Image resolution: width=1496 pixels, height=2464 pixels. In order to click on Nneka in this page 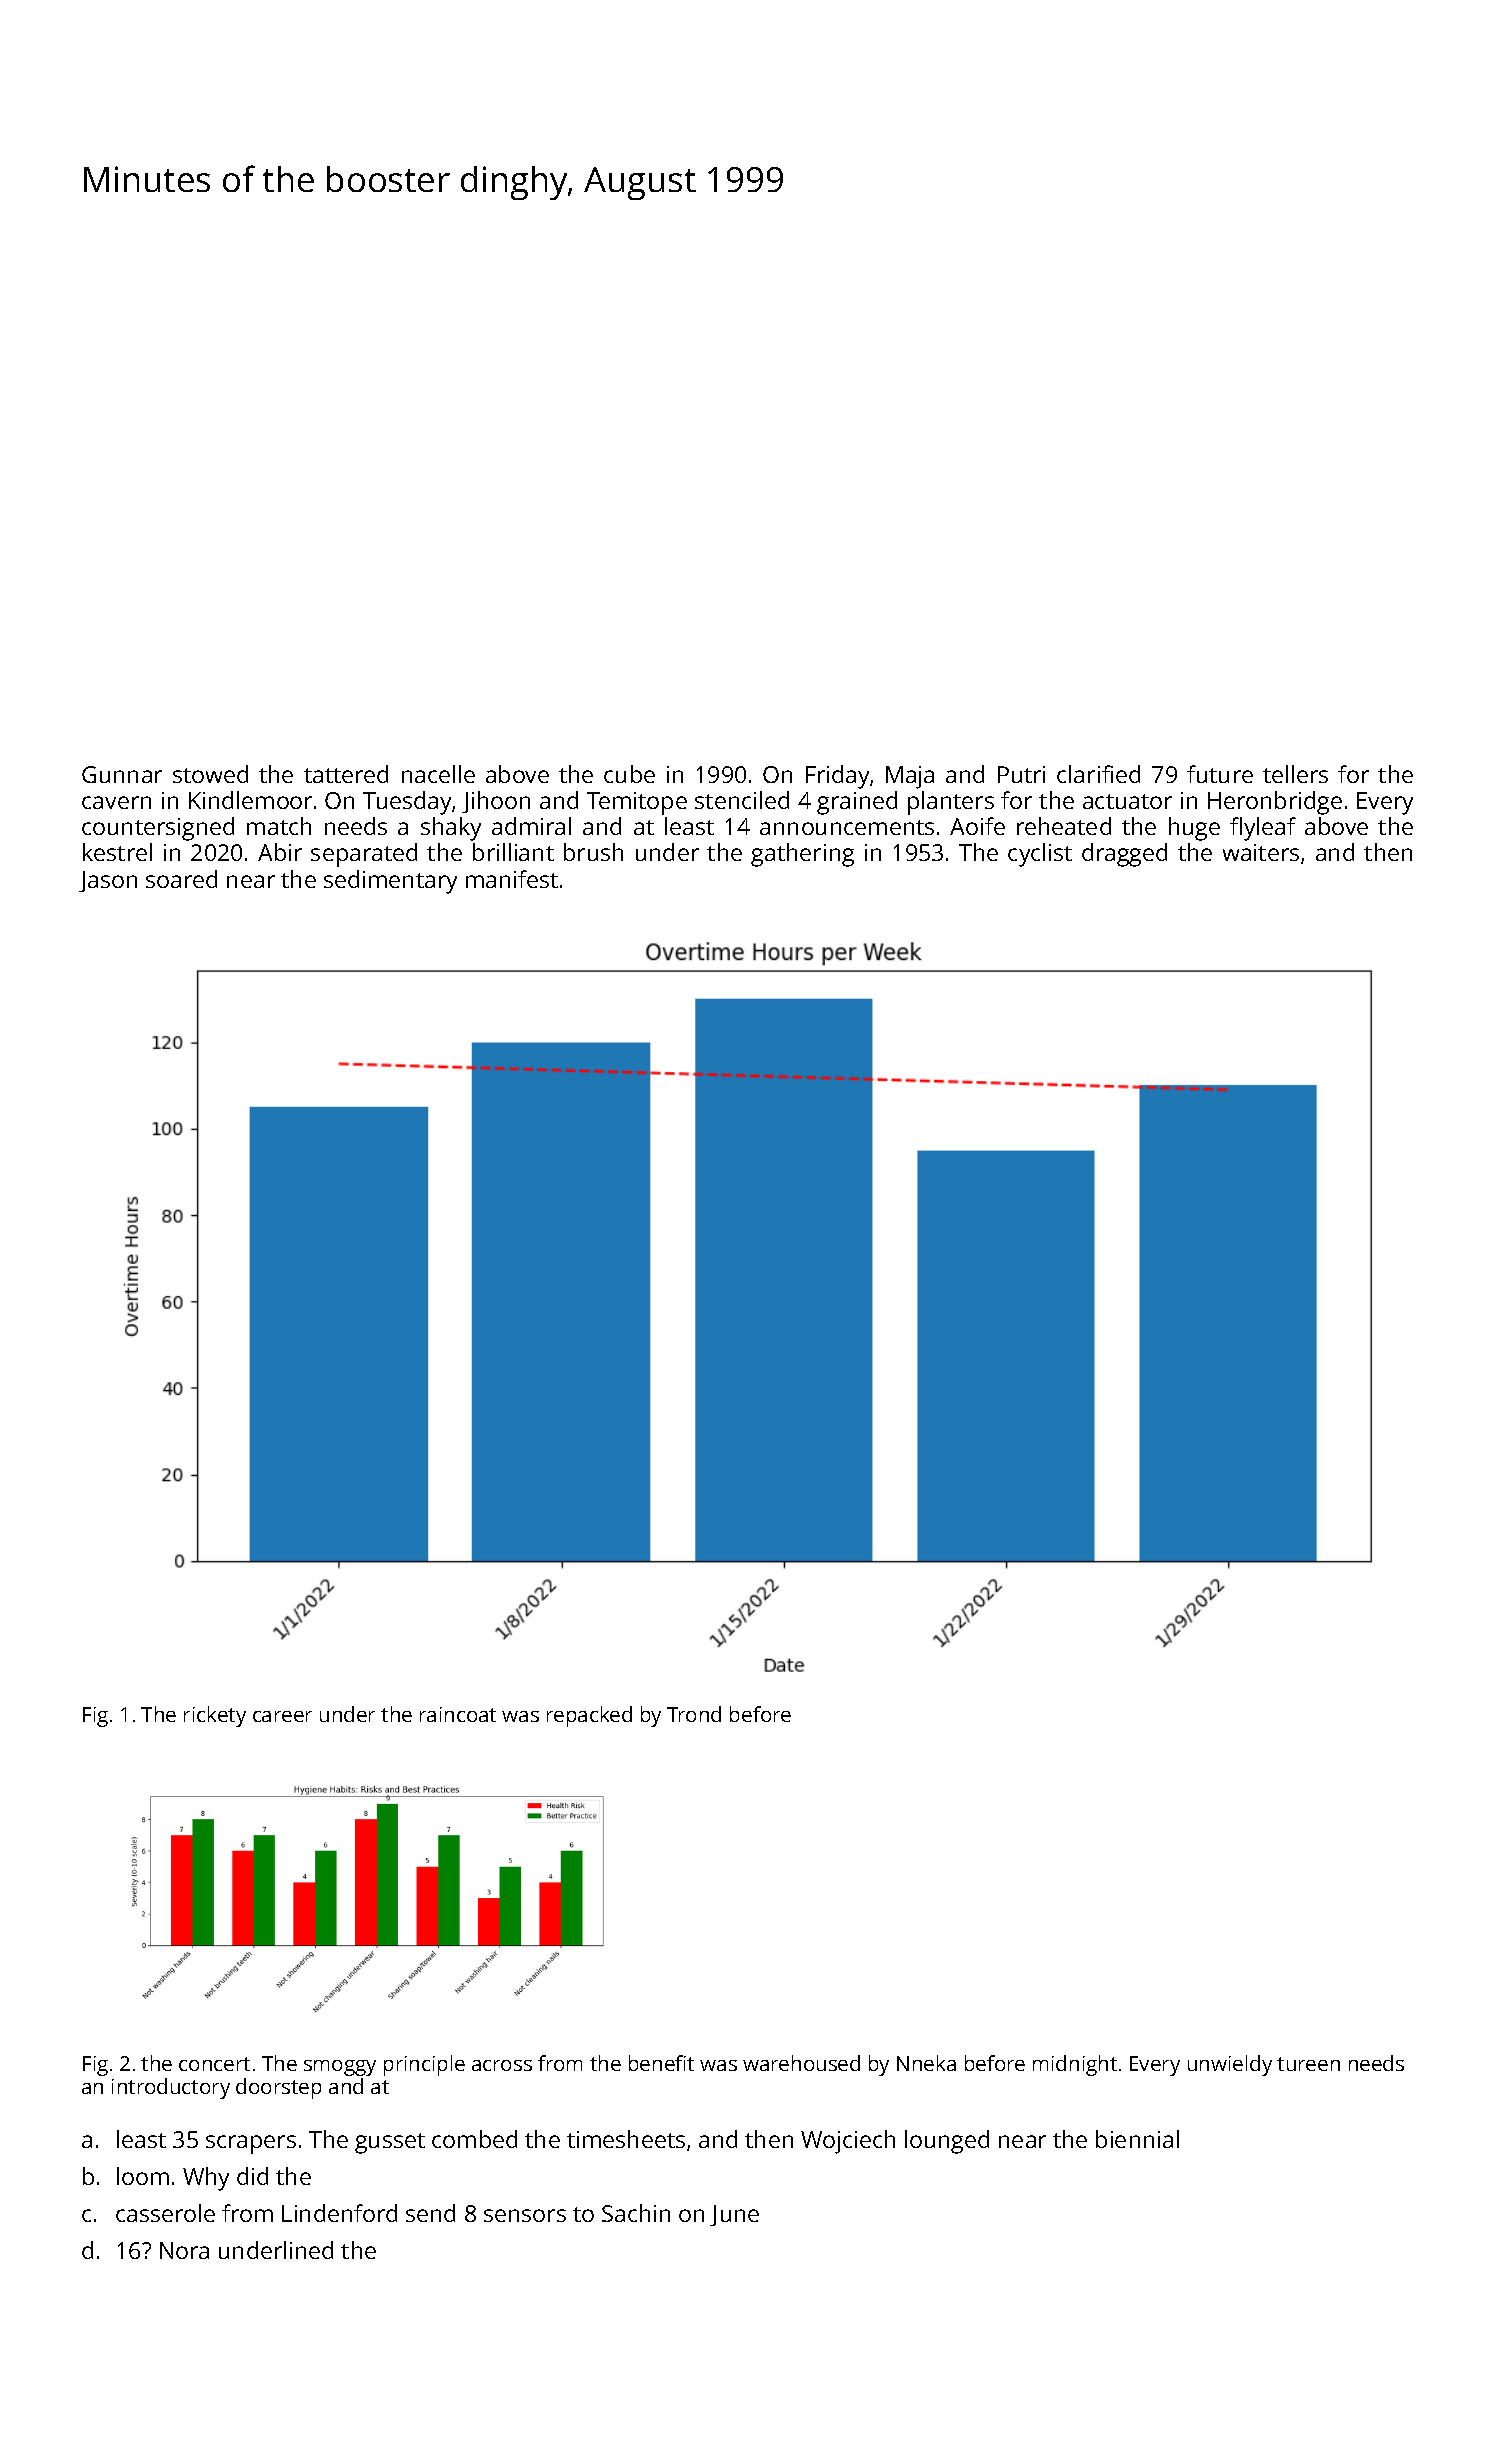, I will do `click(926, 2063)`.
